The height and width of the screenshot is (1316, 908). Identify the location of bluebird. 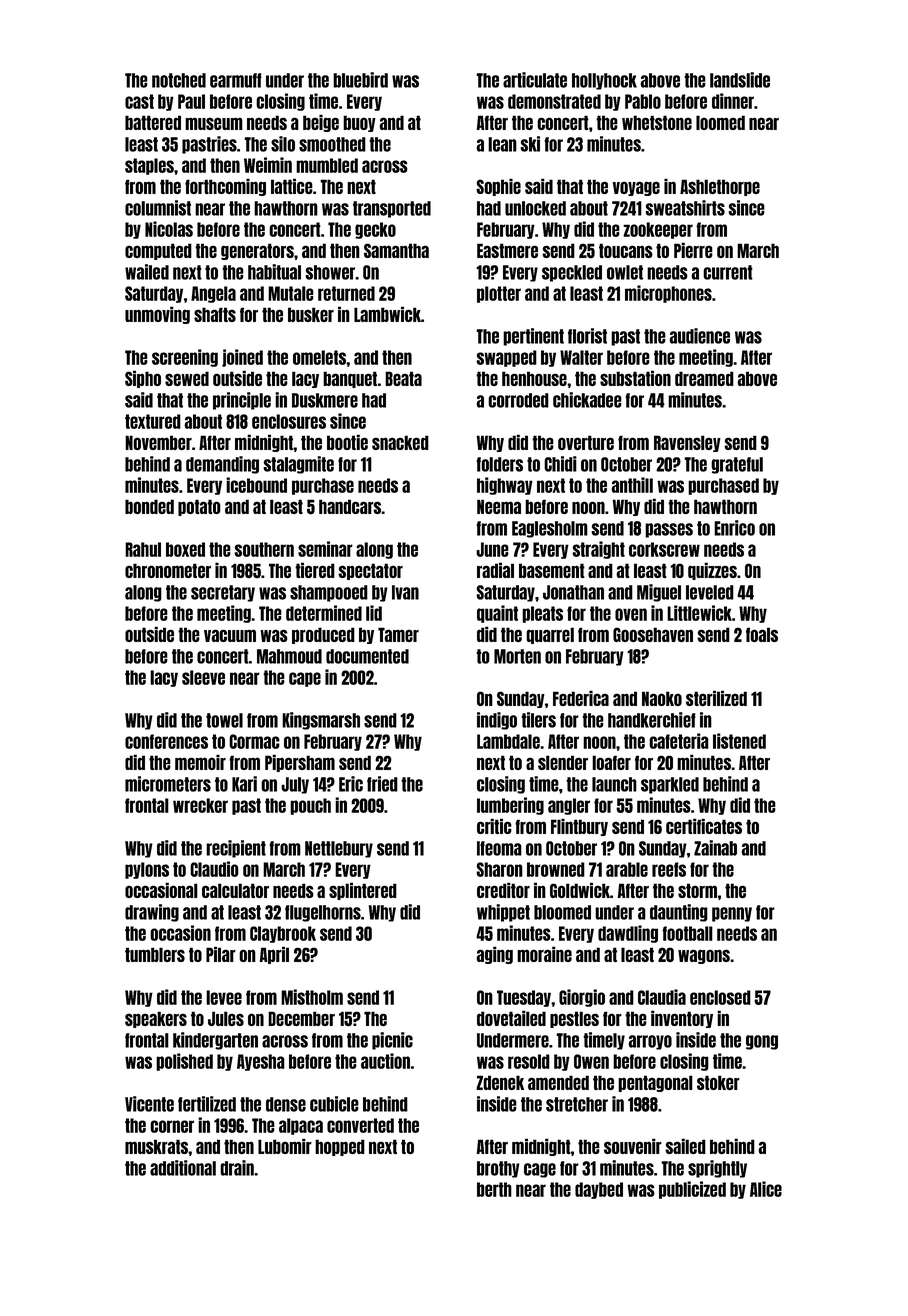
(360, 80).
